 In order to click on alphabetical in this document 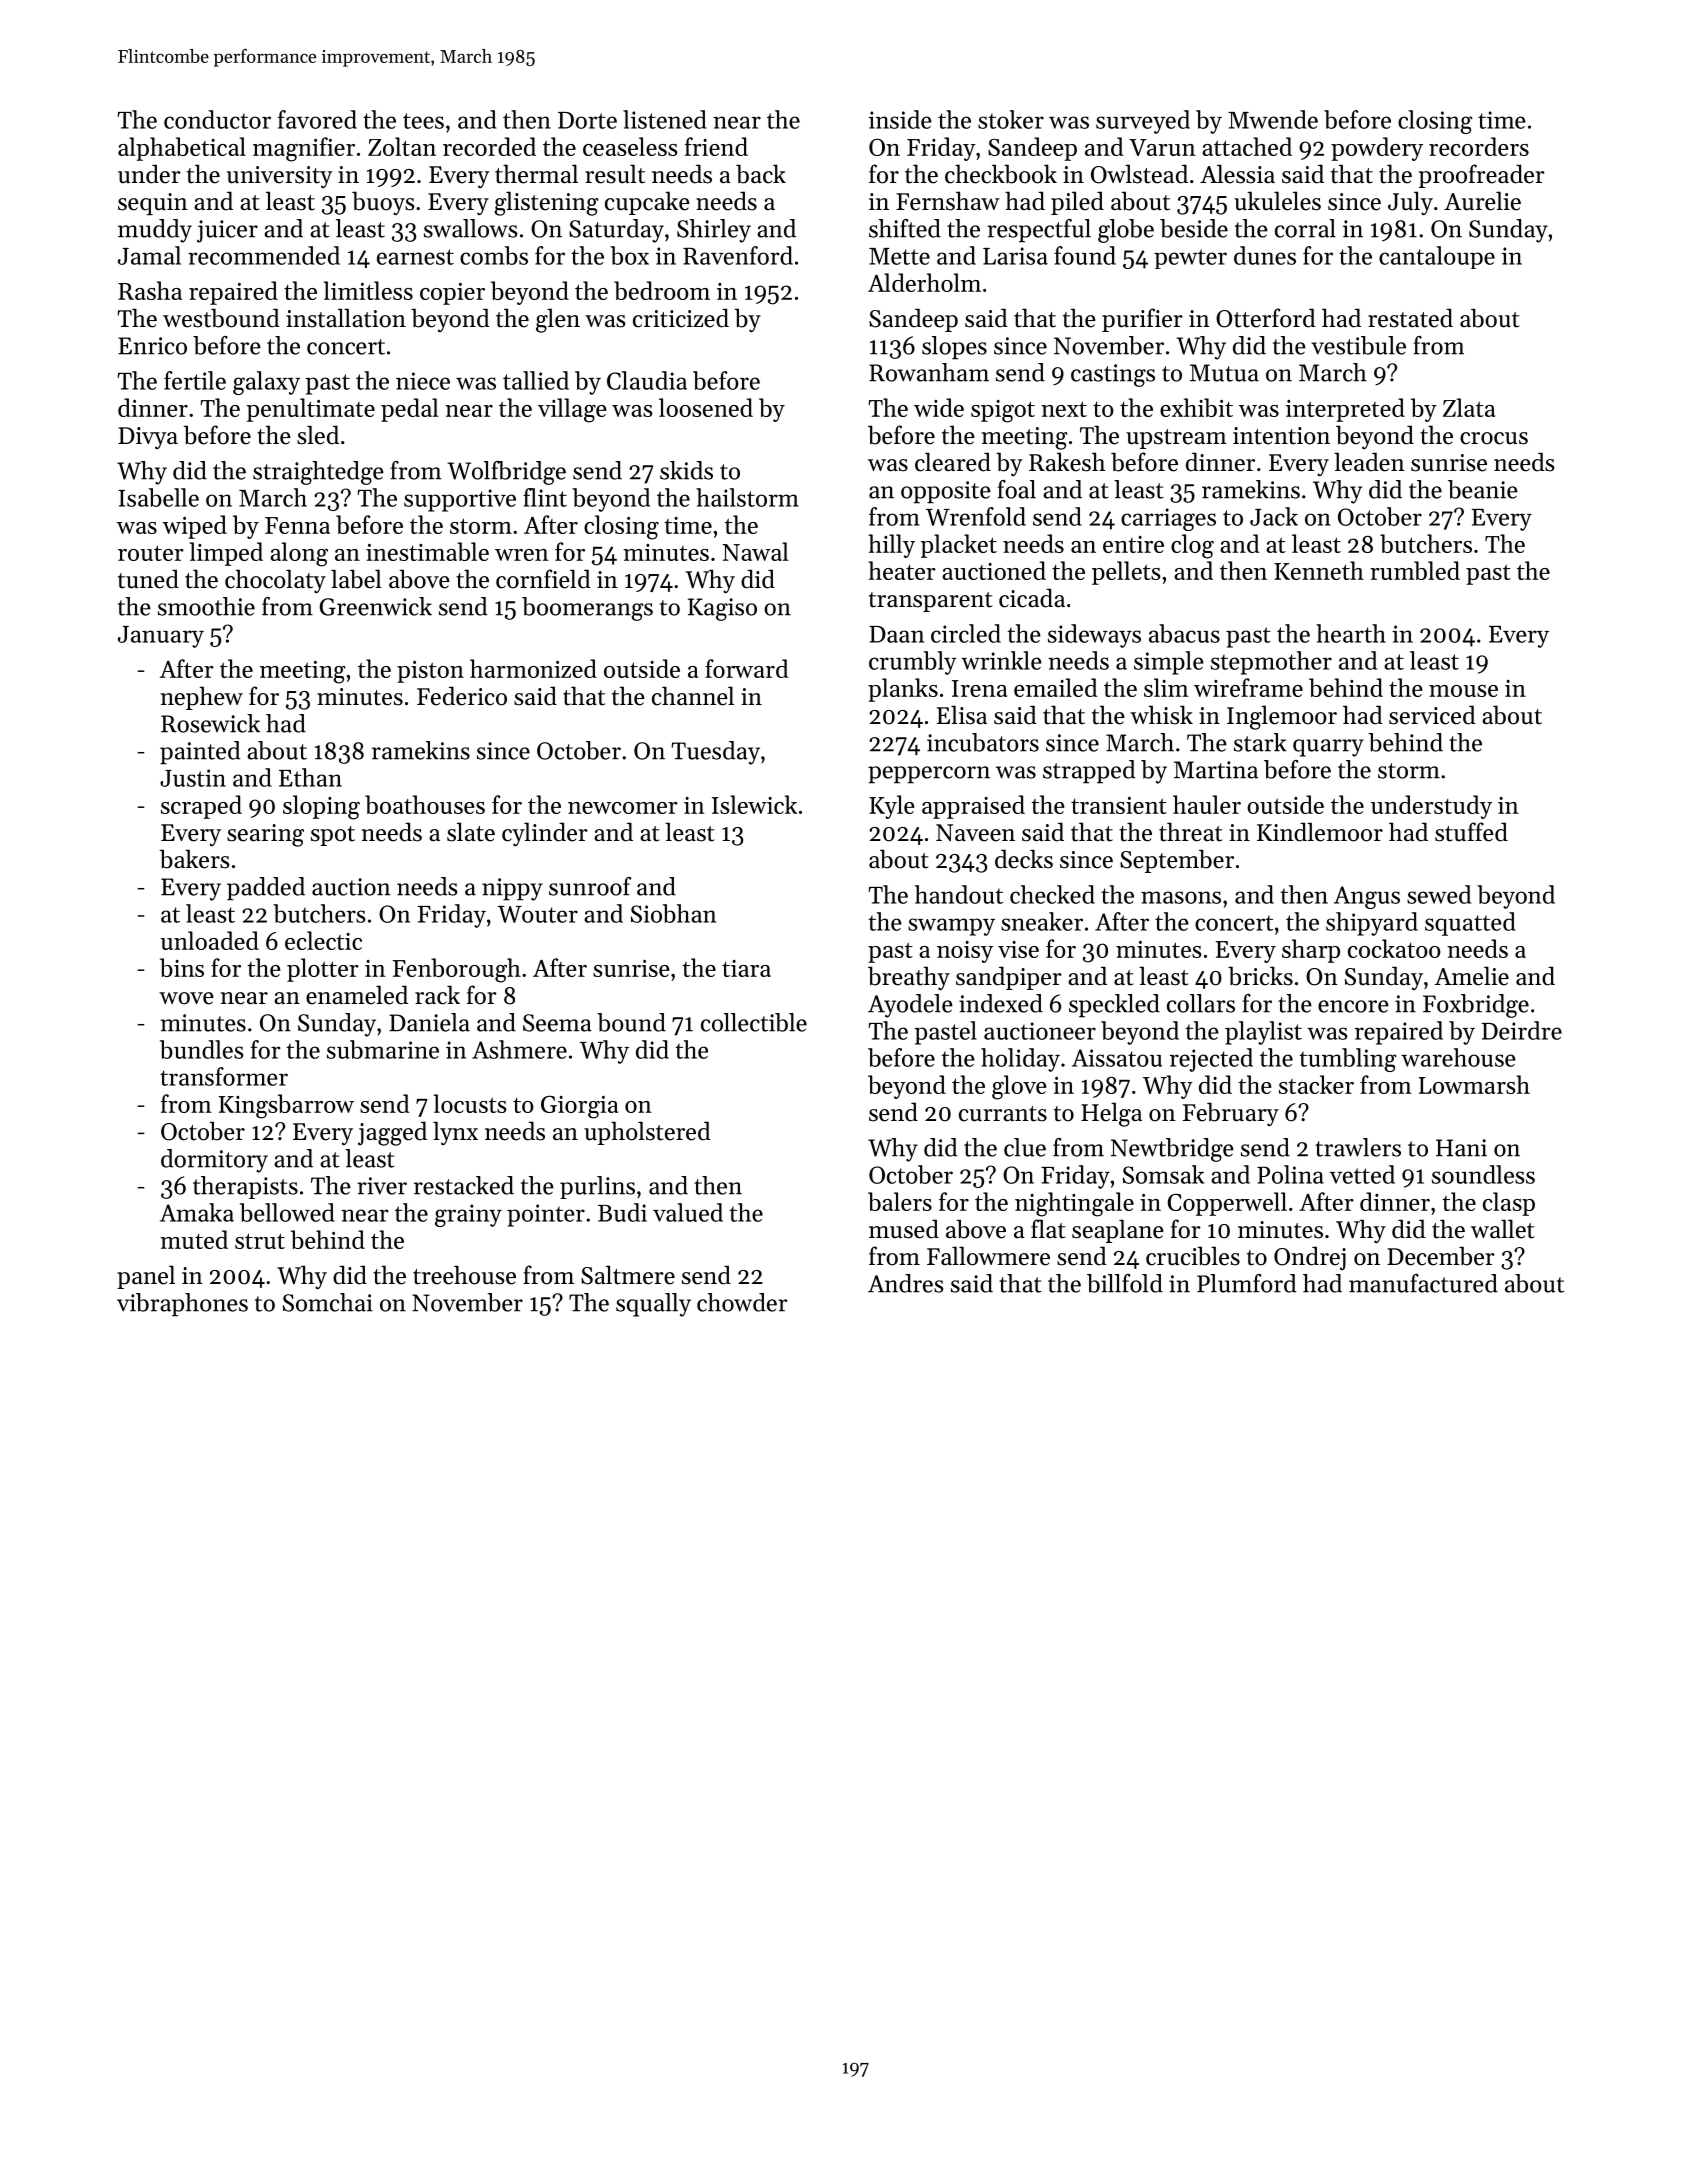, I will do `click(182, 149)`.
